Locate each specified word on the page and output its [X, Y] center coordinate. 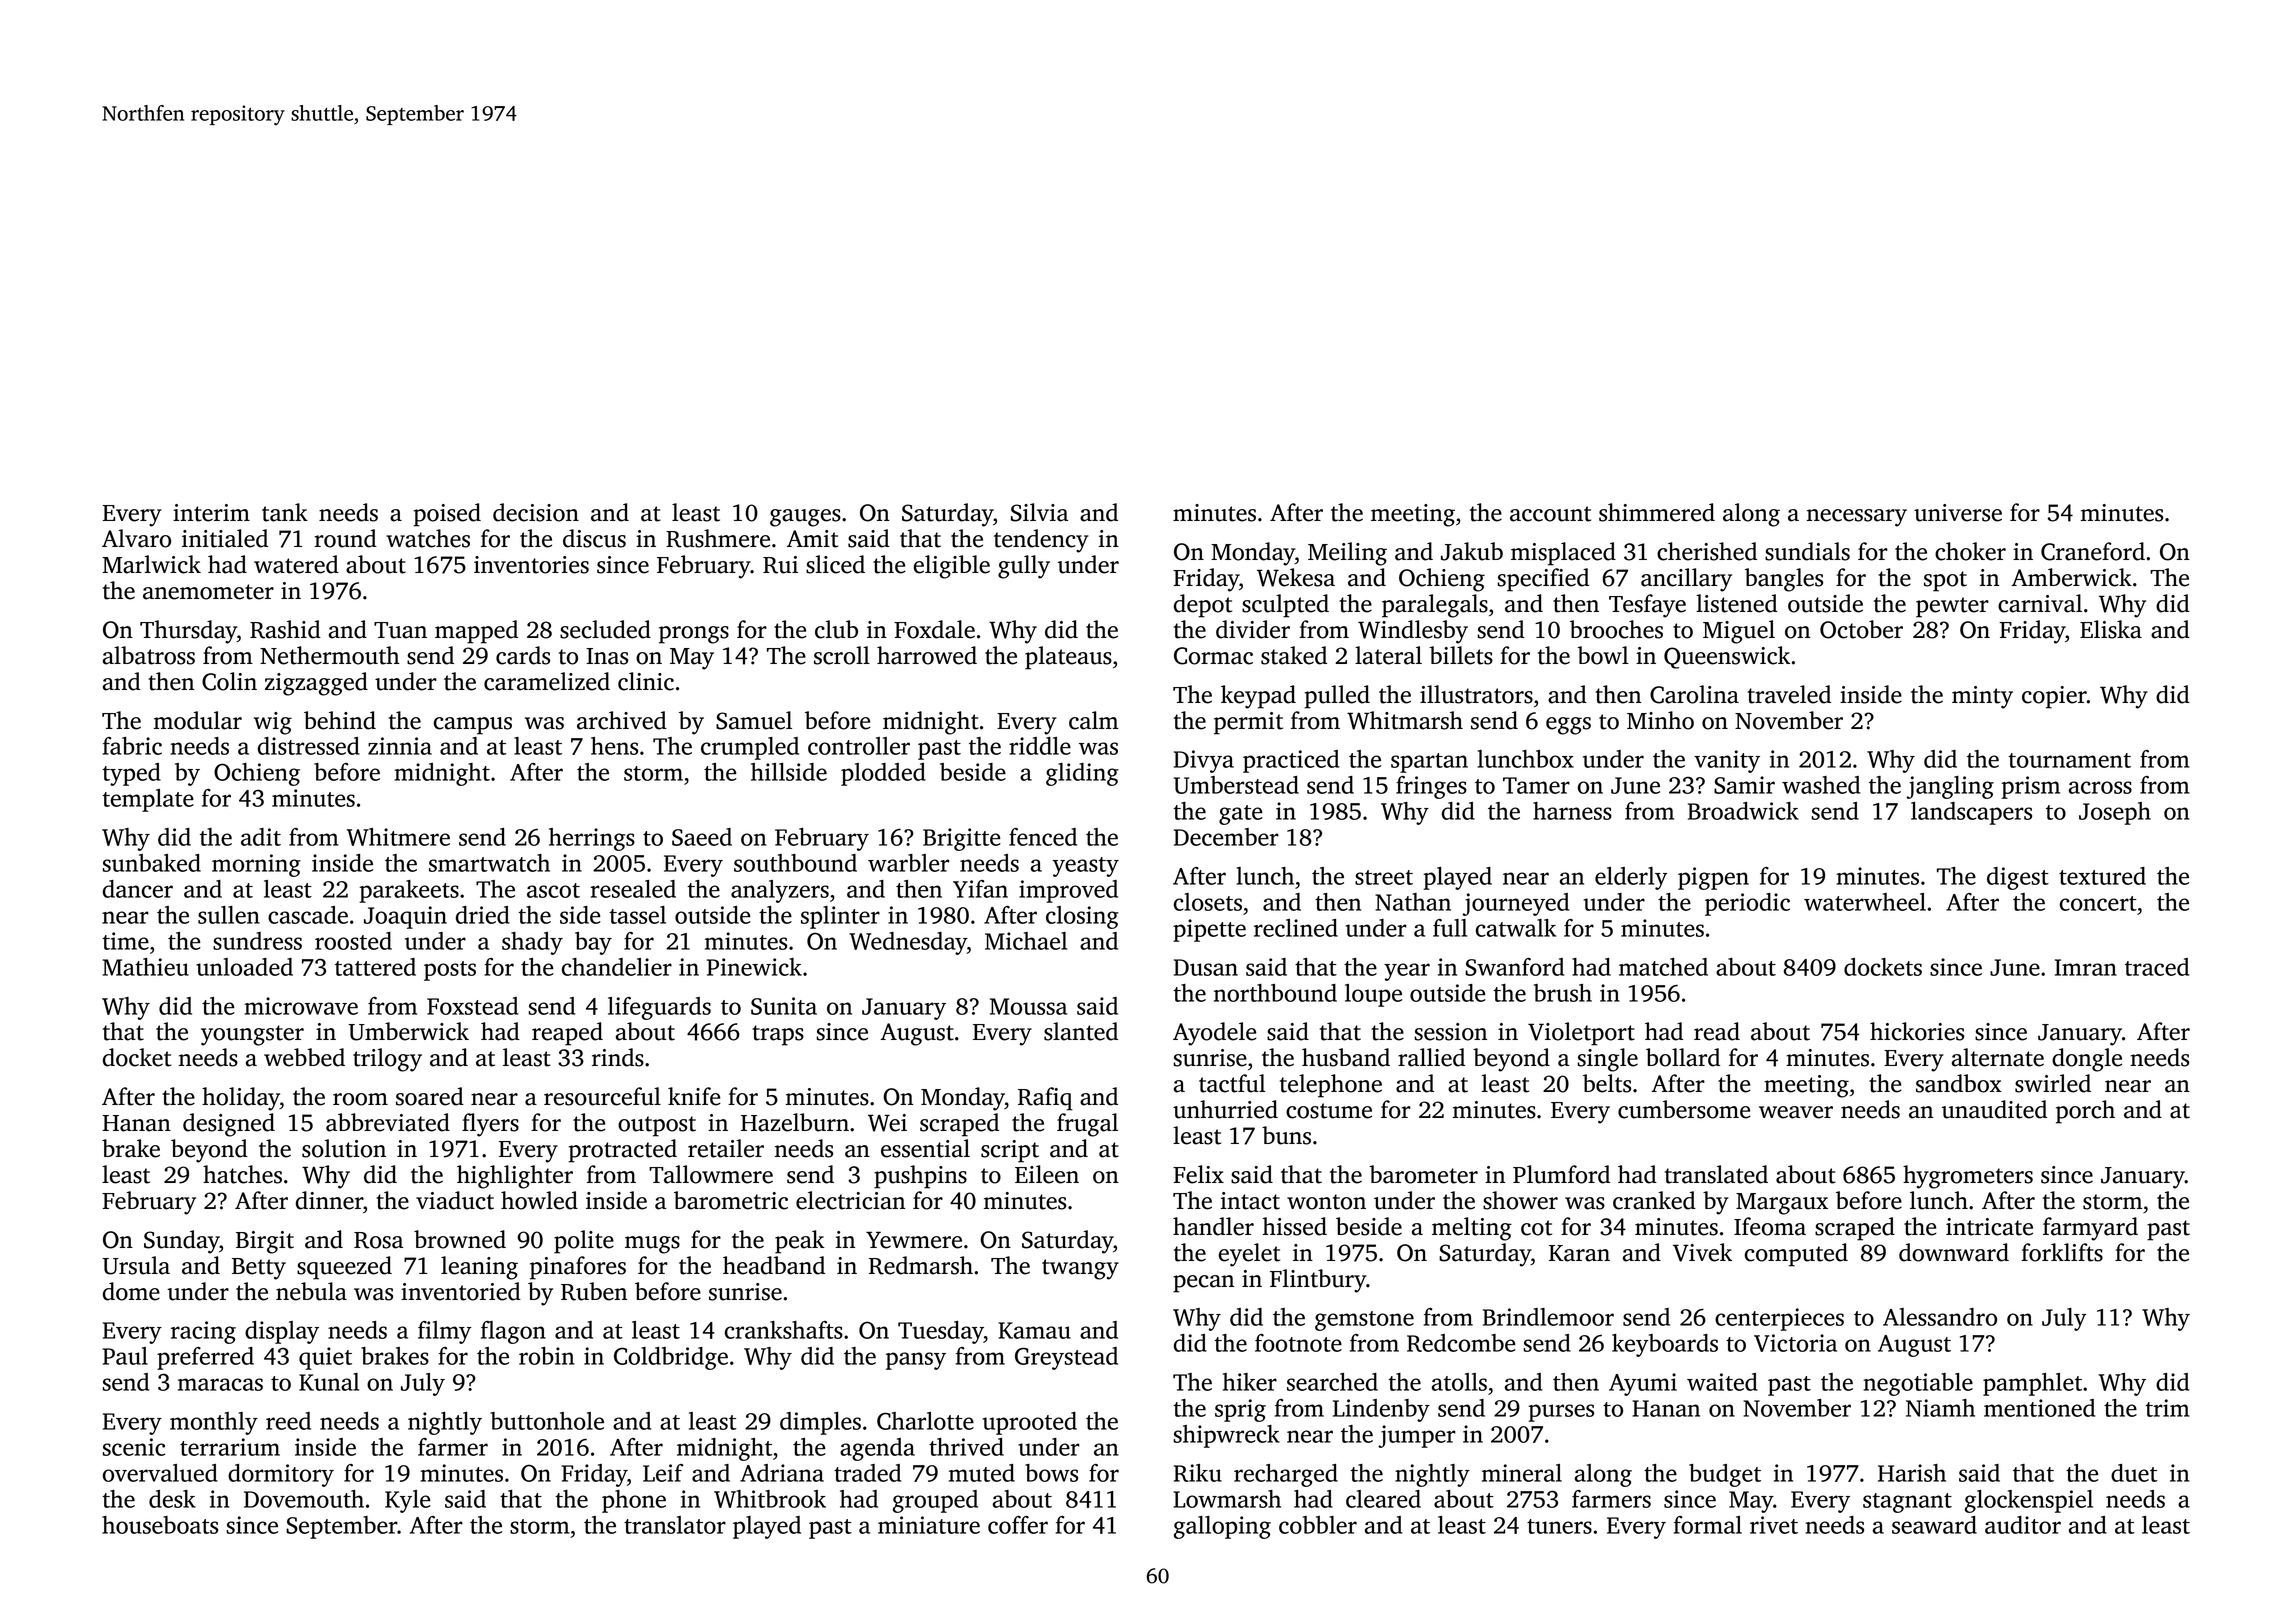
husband [1346, 1057]
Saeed [702, 837]
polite [584, 1242]
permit [1248, 723]
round [345, 538]
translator [675, 1525]
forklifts [2062, 1252]
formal [1708, 1525]
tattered [375, 967]
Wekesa [1296, 577]
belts [1607, 1083]
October [1861, 629]
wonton [1326, 1202]
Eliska [2111, 629]
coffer [1018, 1525]
